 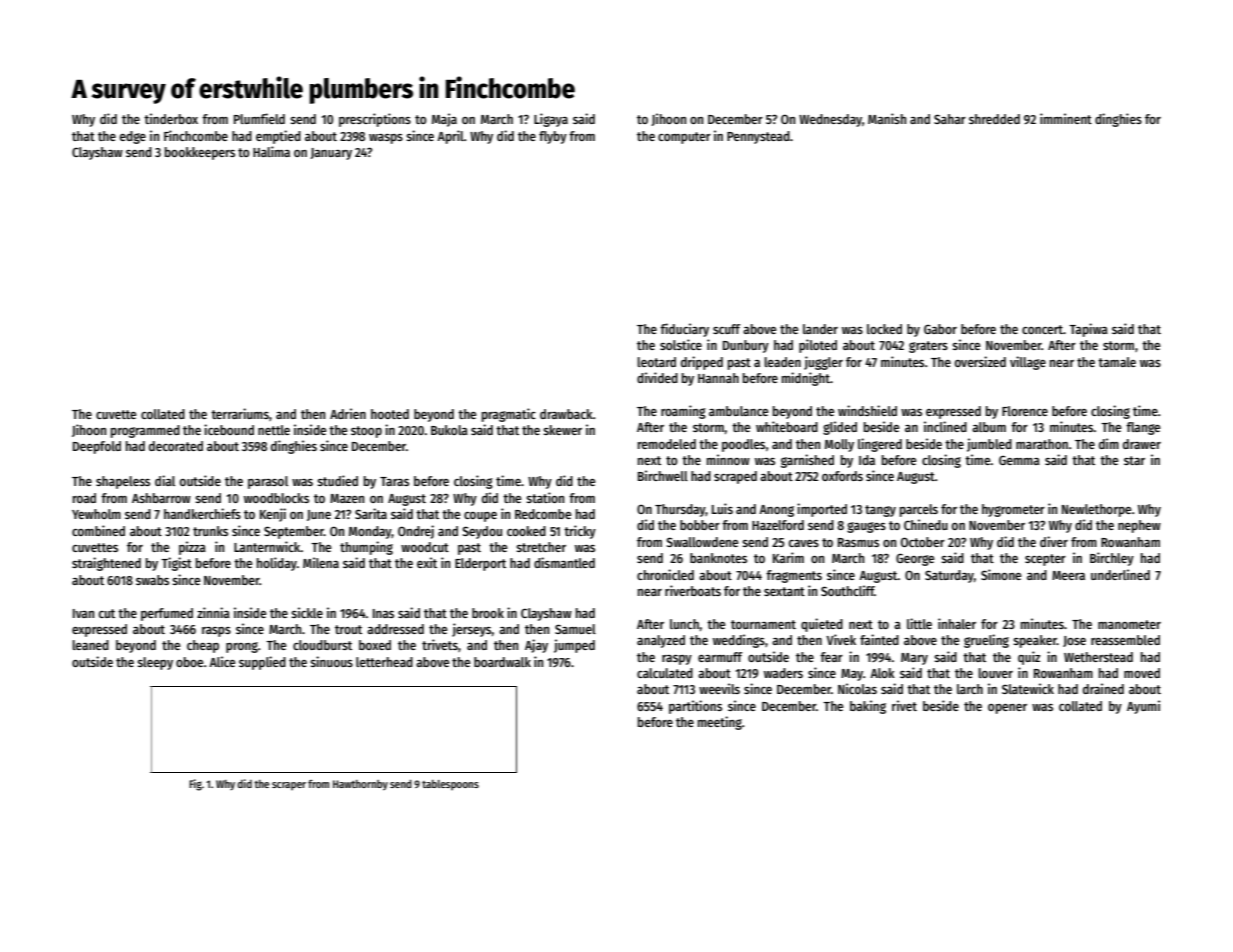 I want to click on scraper, so click(x=289, y=786).
